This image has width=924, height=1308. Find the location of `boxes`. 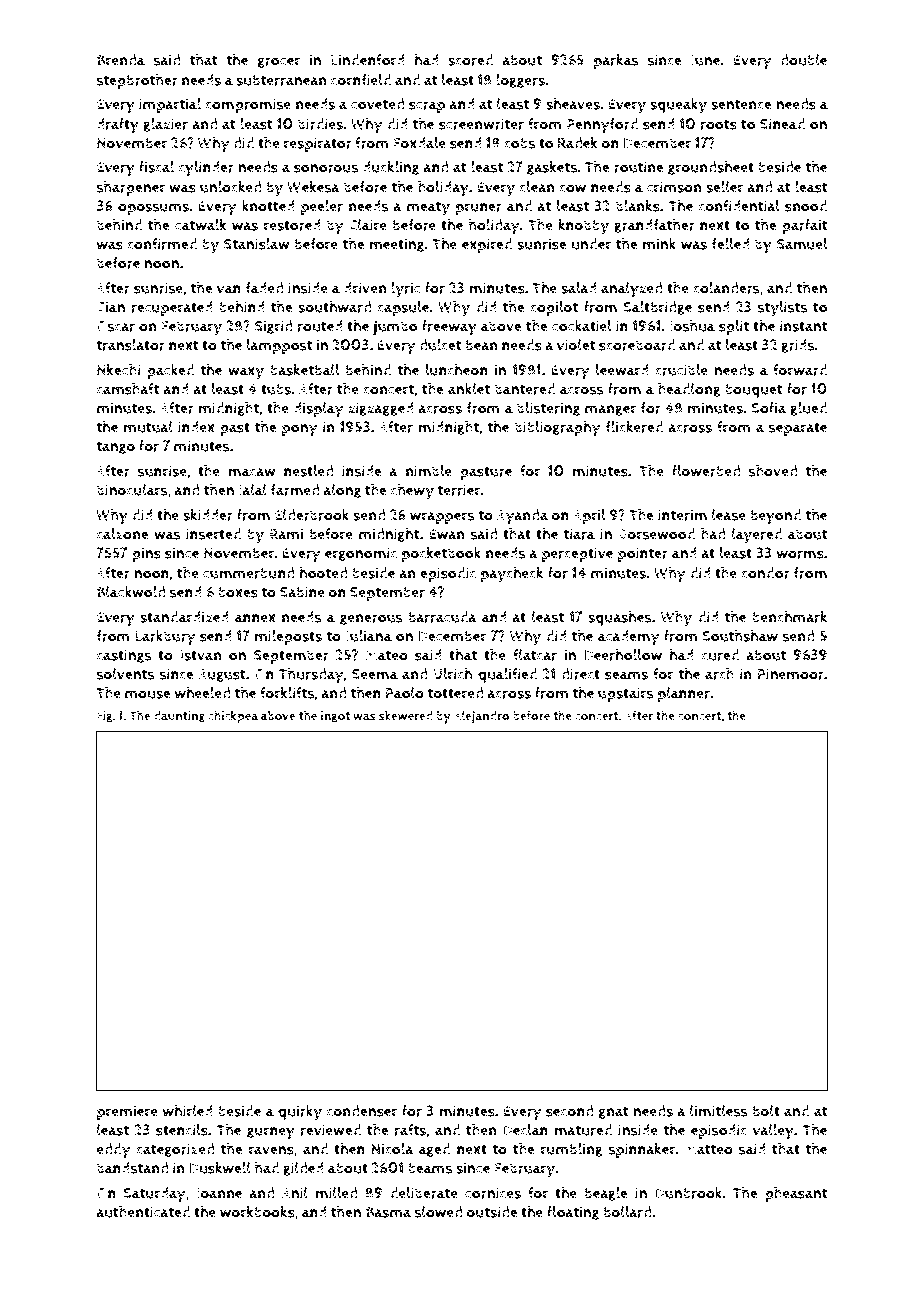

boxes is located at coordinates (238, 592).
